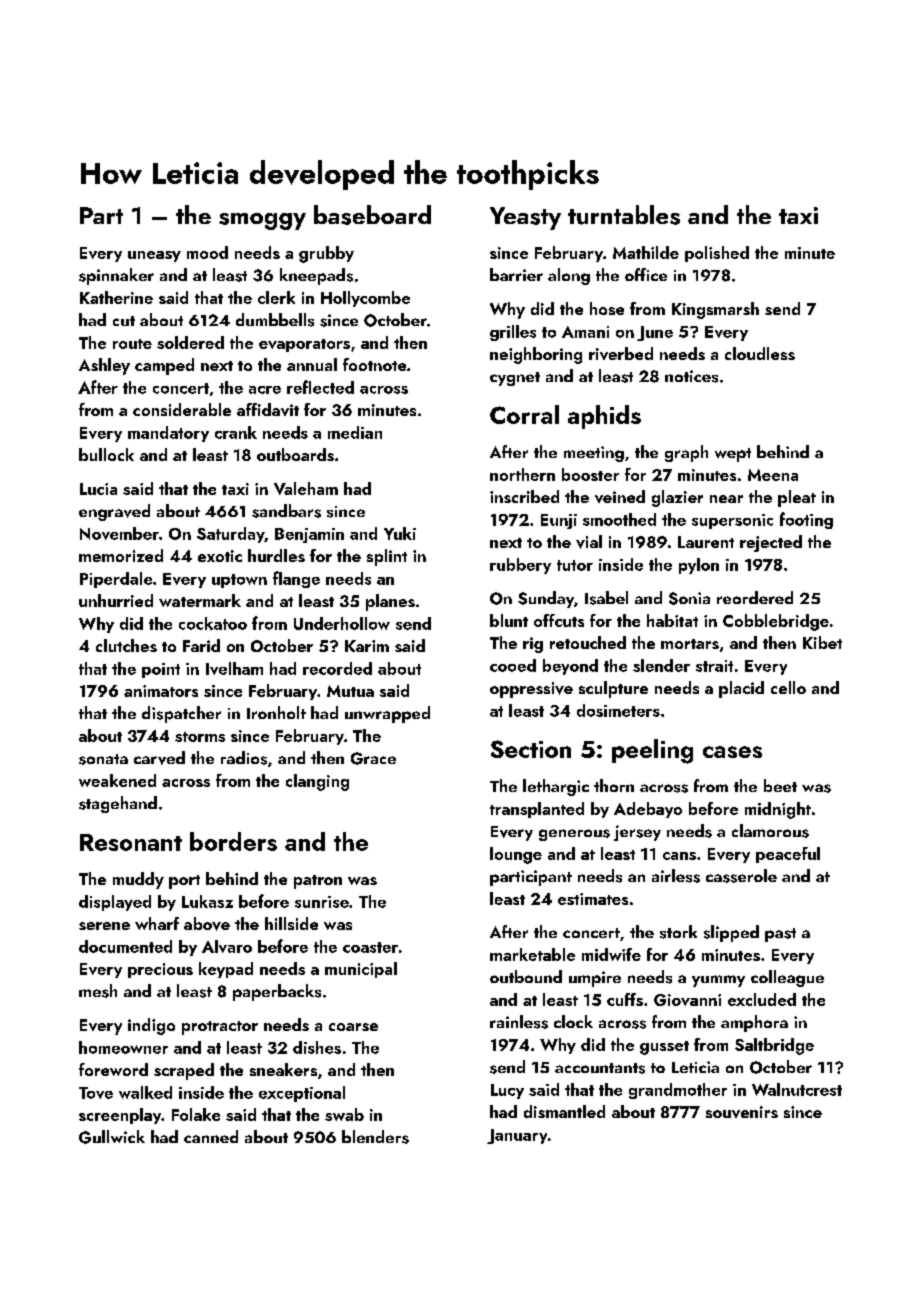  I want to click on serene, so click(104, 926).
